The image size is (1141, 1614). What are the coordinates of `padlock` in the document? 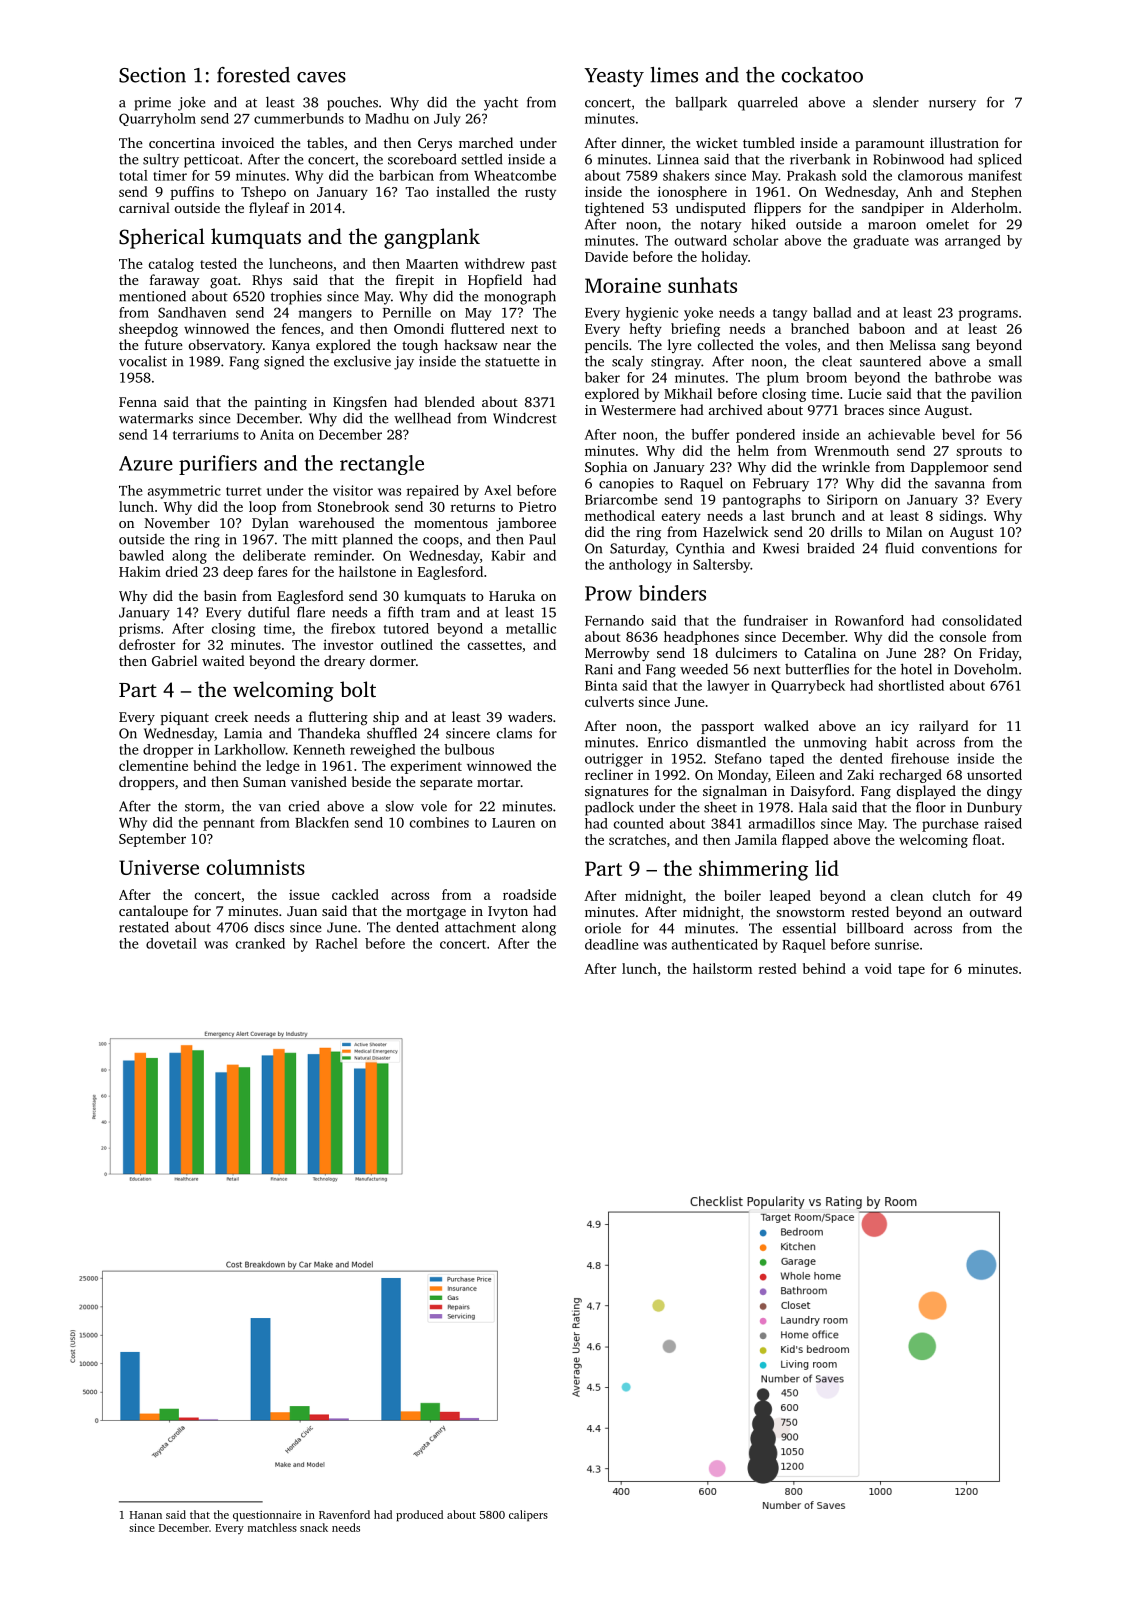 It's located at (609, 808).
